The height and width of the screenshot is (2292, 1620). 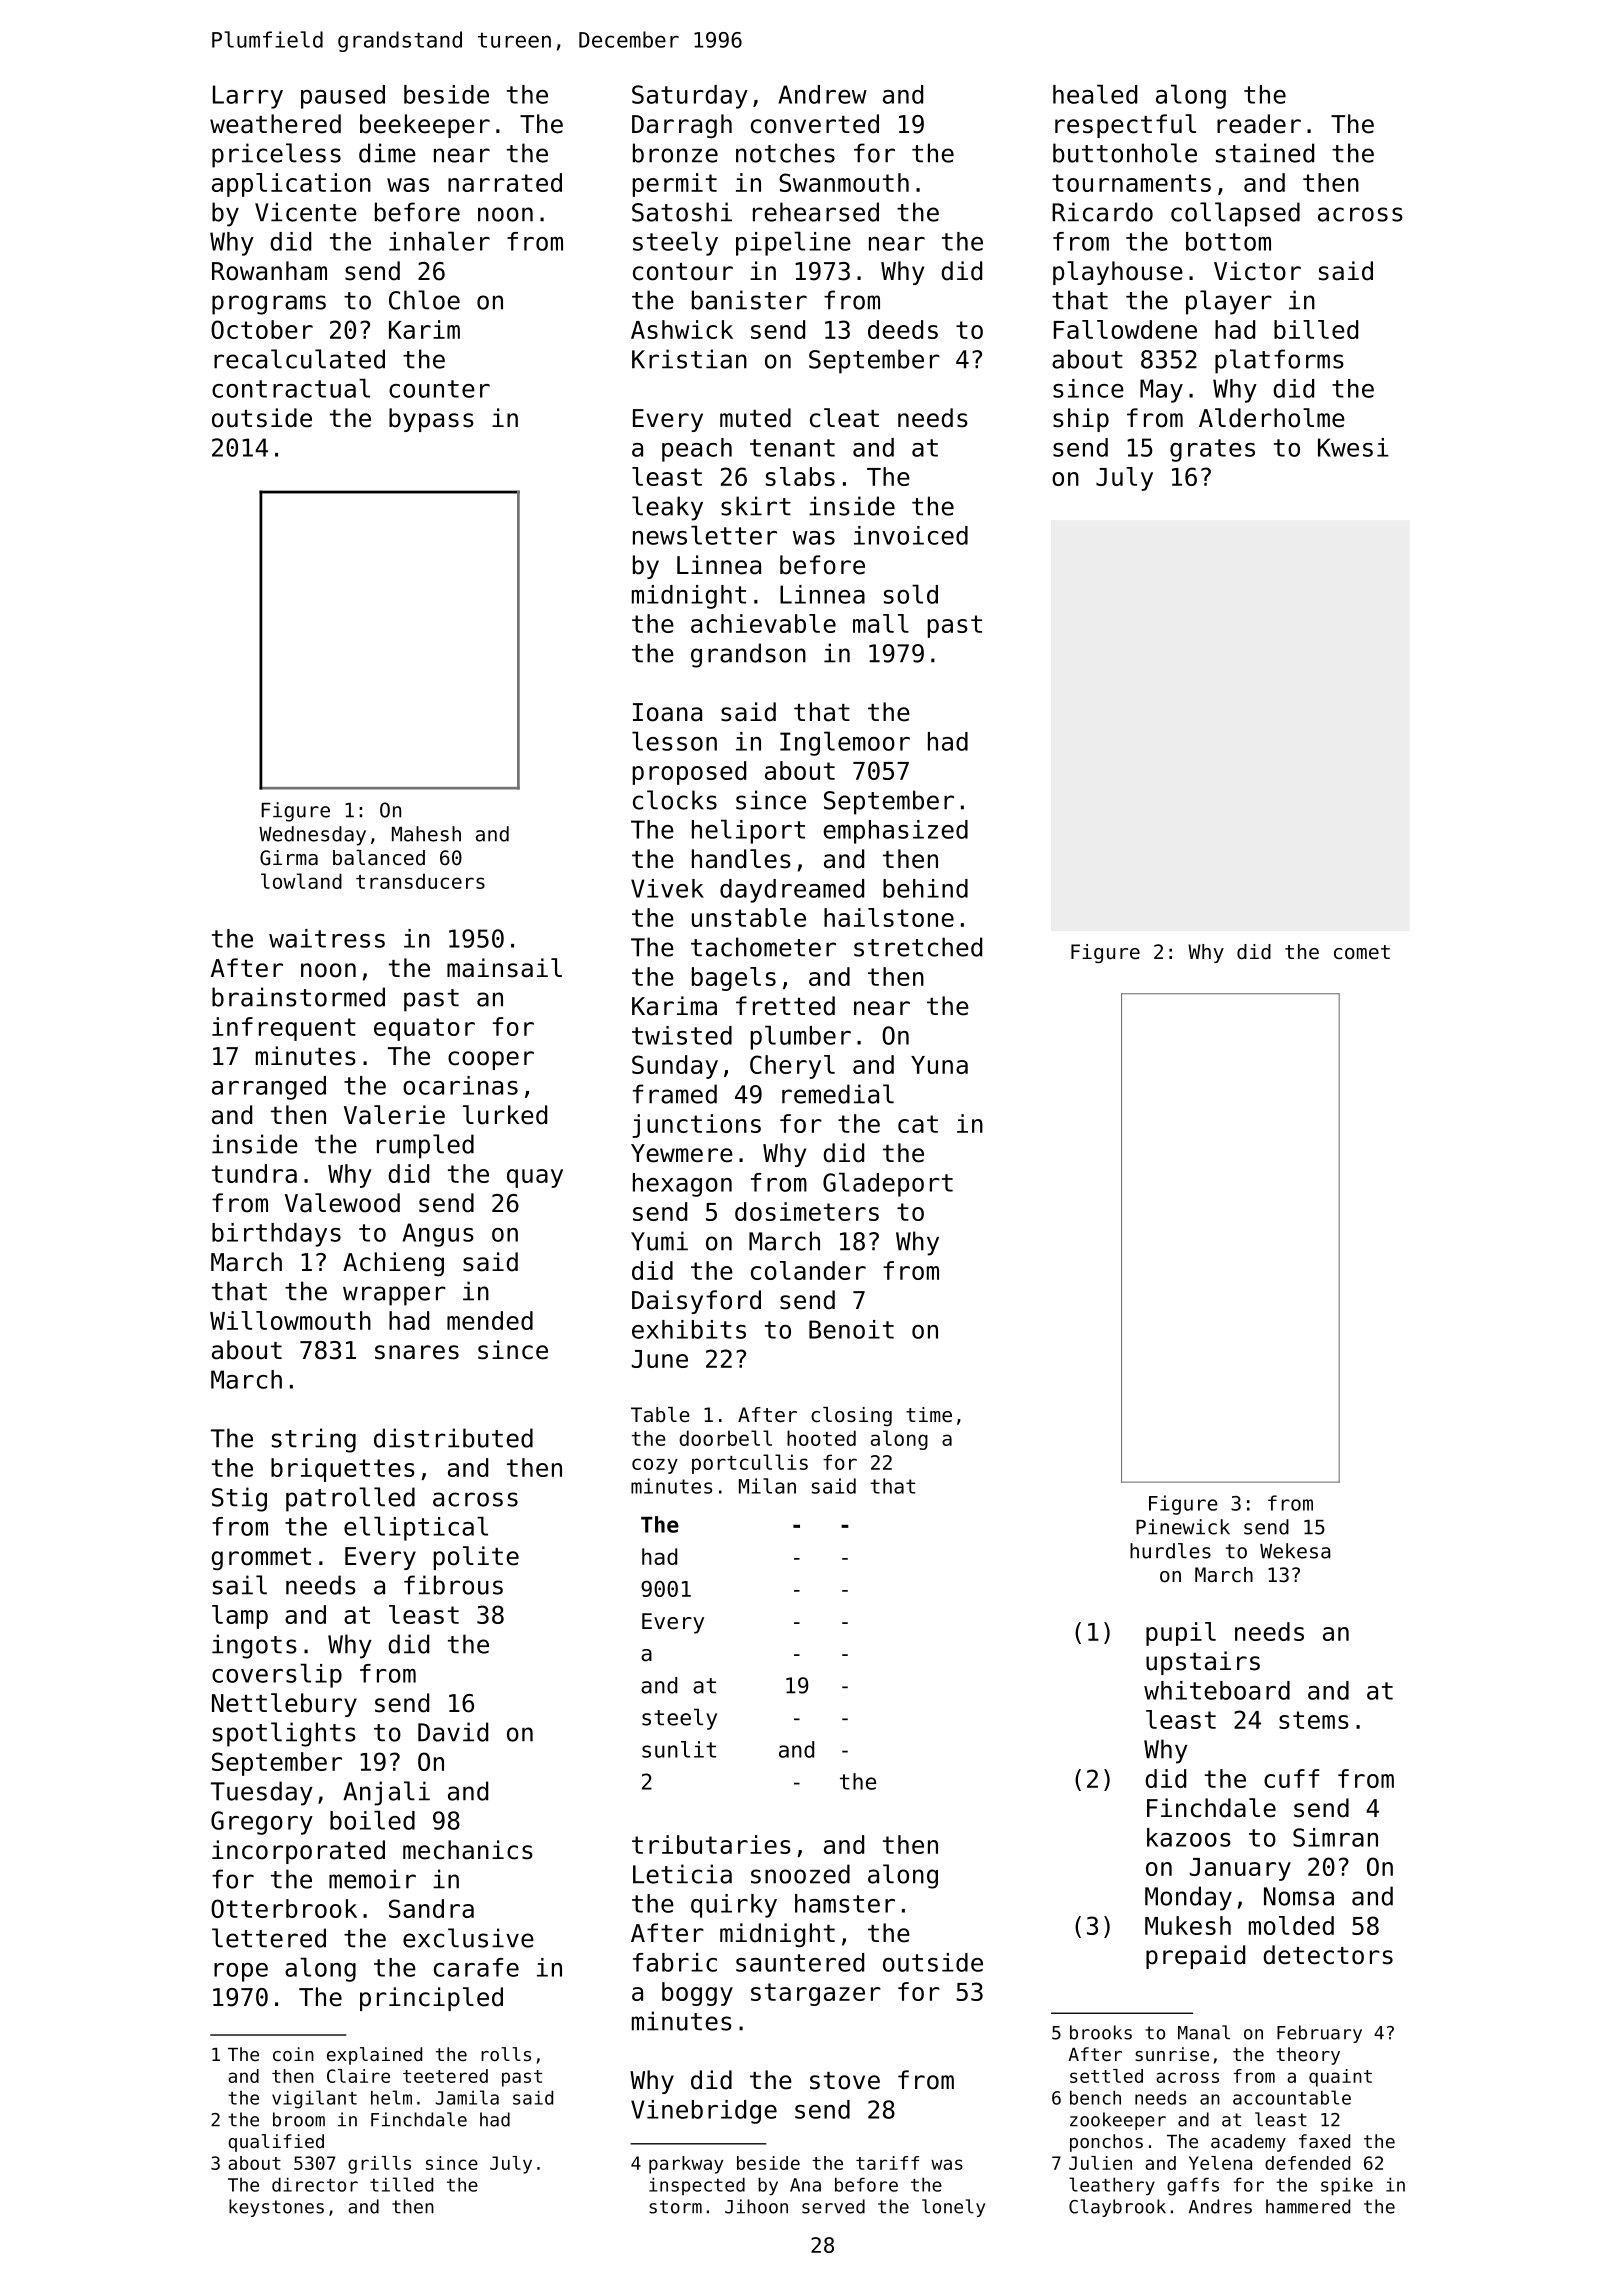 What do you see at coordinates (1183, 1527) in the screenshot?
I see `Pinewick` at bounding box center [1183, 1527].
